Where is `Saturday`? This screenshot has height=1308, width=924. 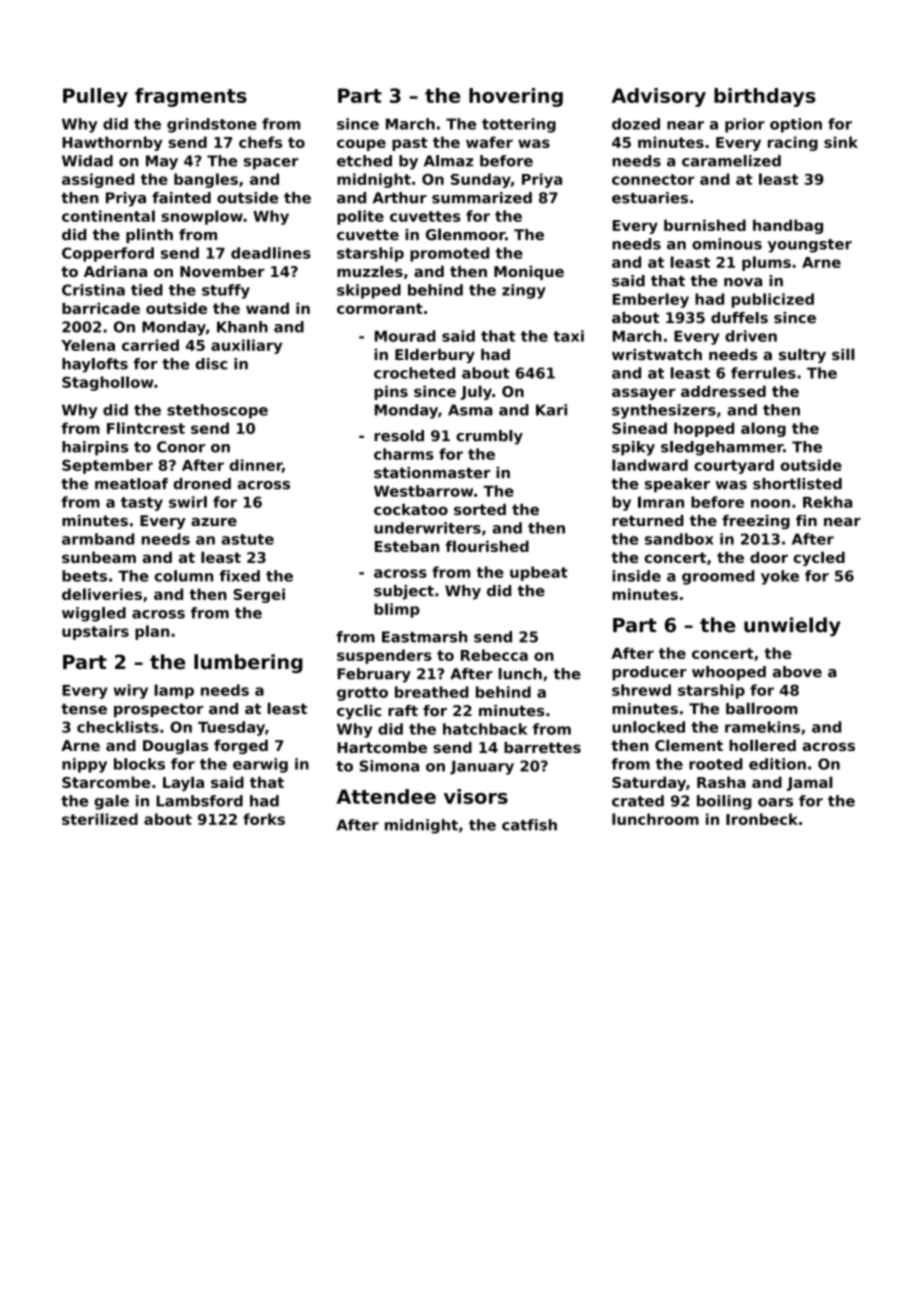 Saturday is located at coordinates (649, 783).
